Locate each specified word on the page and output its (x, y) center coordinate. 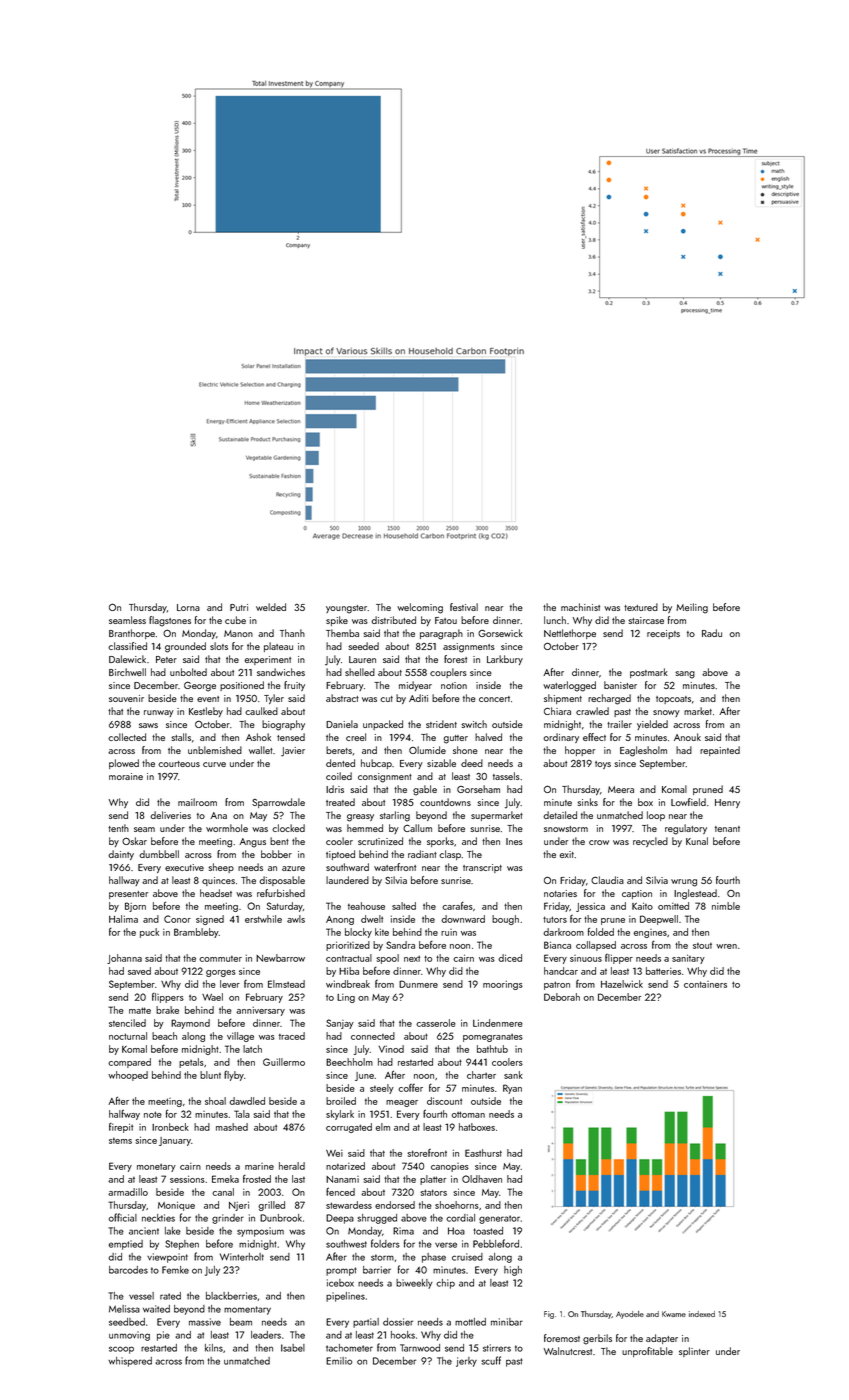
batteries (663, 971)
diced (510, 958)
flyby (234, 1075)
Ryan (512, 1089)
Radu (712, 633)
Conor (177, 919)
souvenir (126, 698)
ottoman (468, 1114)
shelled (360, 672)
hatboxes (477, 1127)
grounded (185, 647)
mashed (232, 1127)
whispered (130, 1362)
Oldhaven (482, 1179)
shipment (563, 699)
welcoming (420, 608)
